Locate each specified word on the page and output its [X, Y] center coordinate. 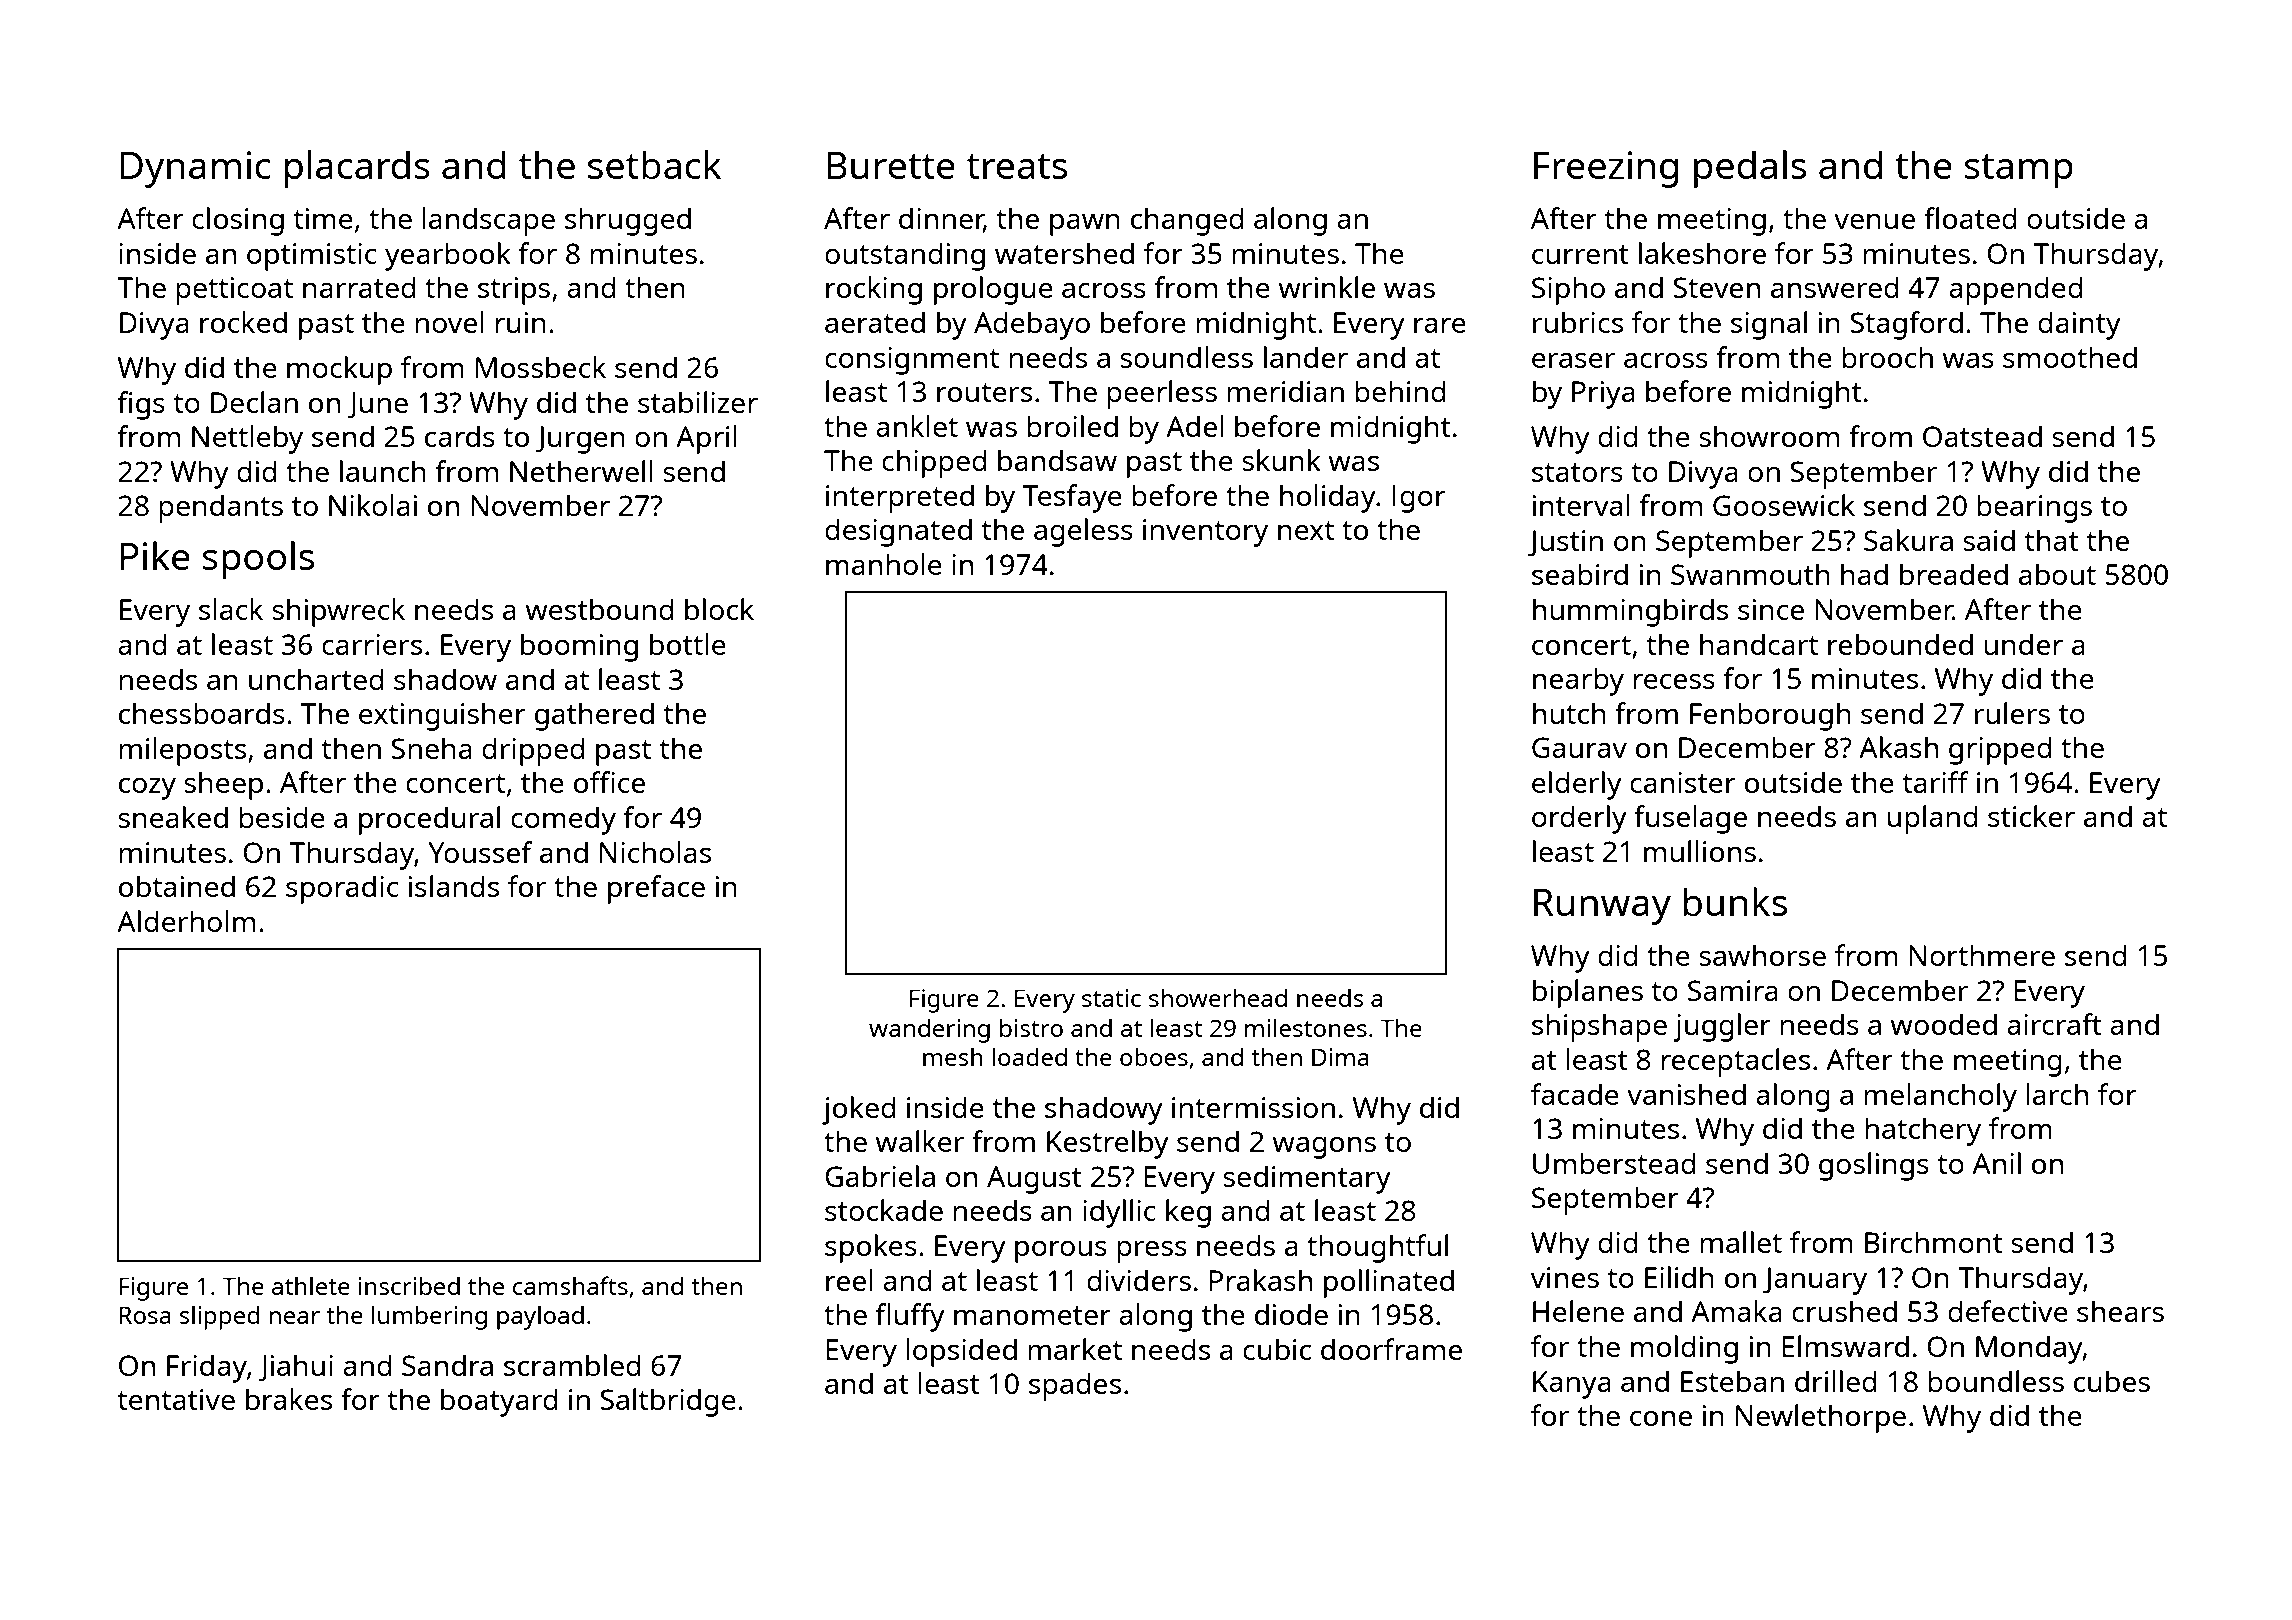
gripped [2000, 750]
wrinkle [1326, 287]
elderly [1577, 785]
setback [654, 164]
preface [656, 889]
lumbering [429, 1317]
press [1152, 1252]
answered [1834, 287]
